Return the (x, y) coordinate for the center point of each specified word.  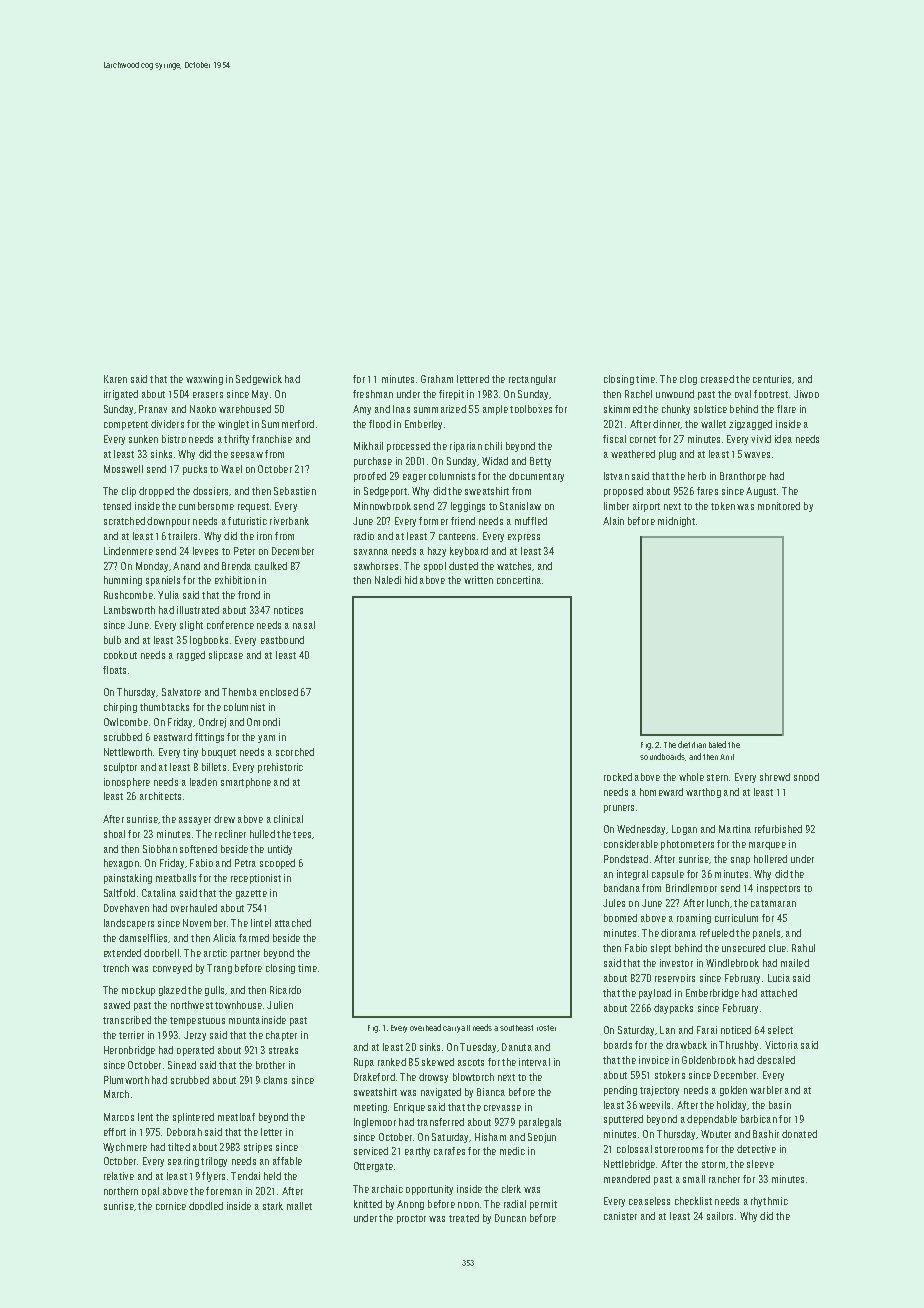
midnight (676, 522)
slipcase (226, 656)
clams (275, 1080)
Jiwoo (806, 394)
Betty (540, 462)
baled (717, 744)
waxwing (204, 380)
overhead (425, 1027)
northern (121, 1191)
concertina (519, 580)
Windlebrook (732, 963)
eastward (173, 737)
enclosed (279, 692)
